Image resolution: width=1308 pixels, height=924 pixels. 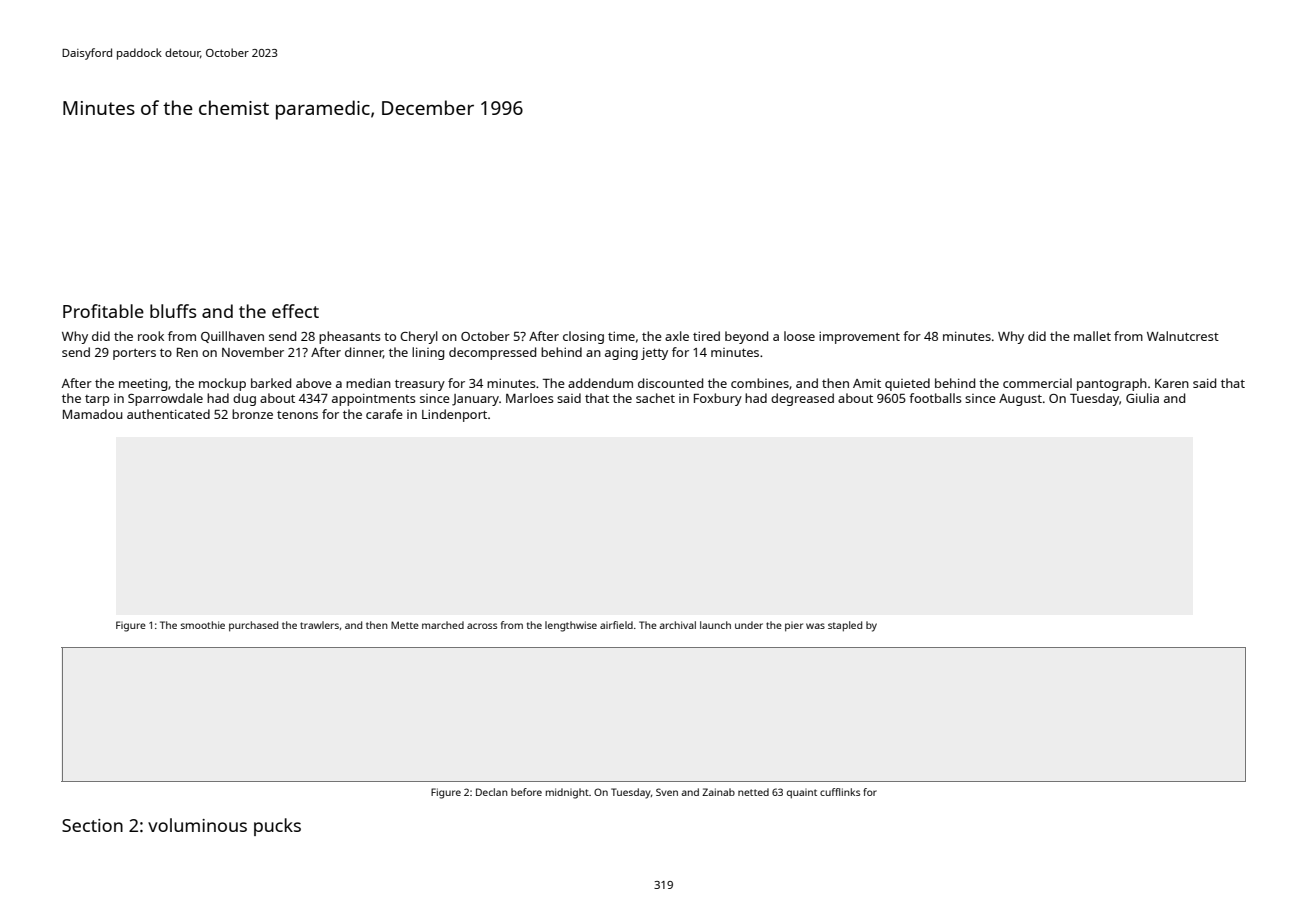 I want to click on meeting, so click(x=143, y=384).
